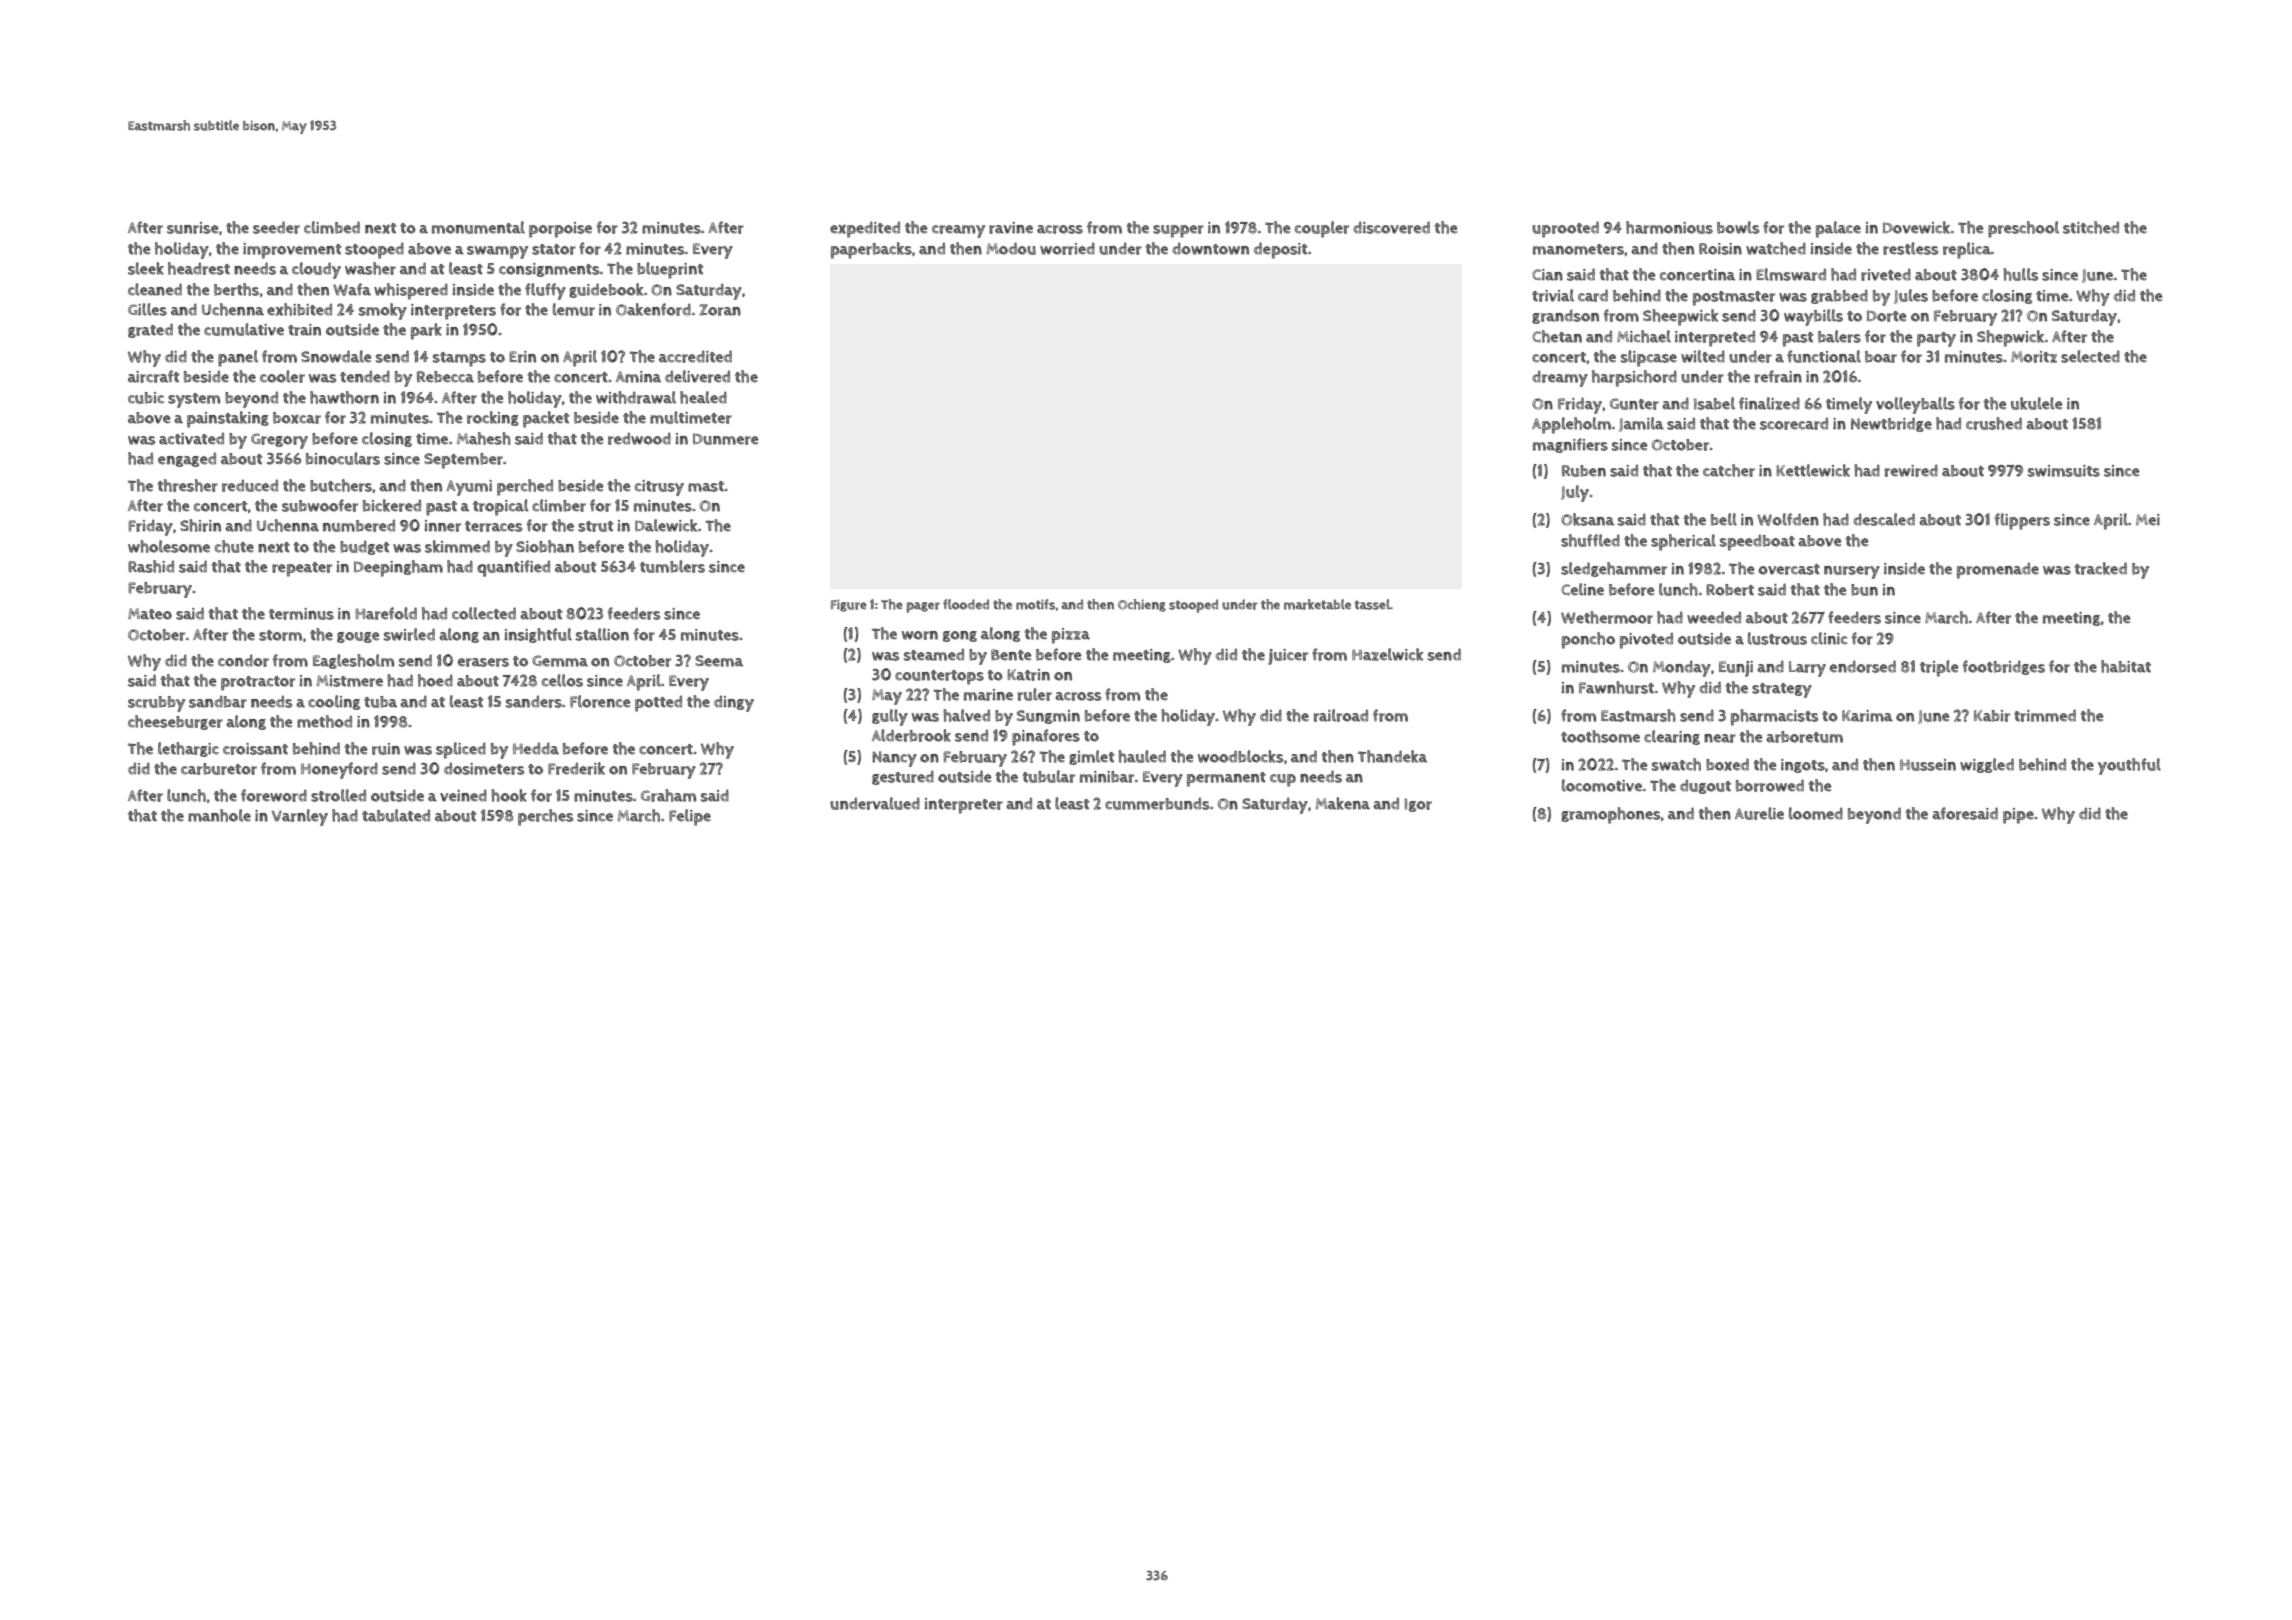 This page has height=1620, width=2292. Describe the element at coordinates (1388, 654) in the page. I see `Hazelwick` at that location.
